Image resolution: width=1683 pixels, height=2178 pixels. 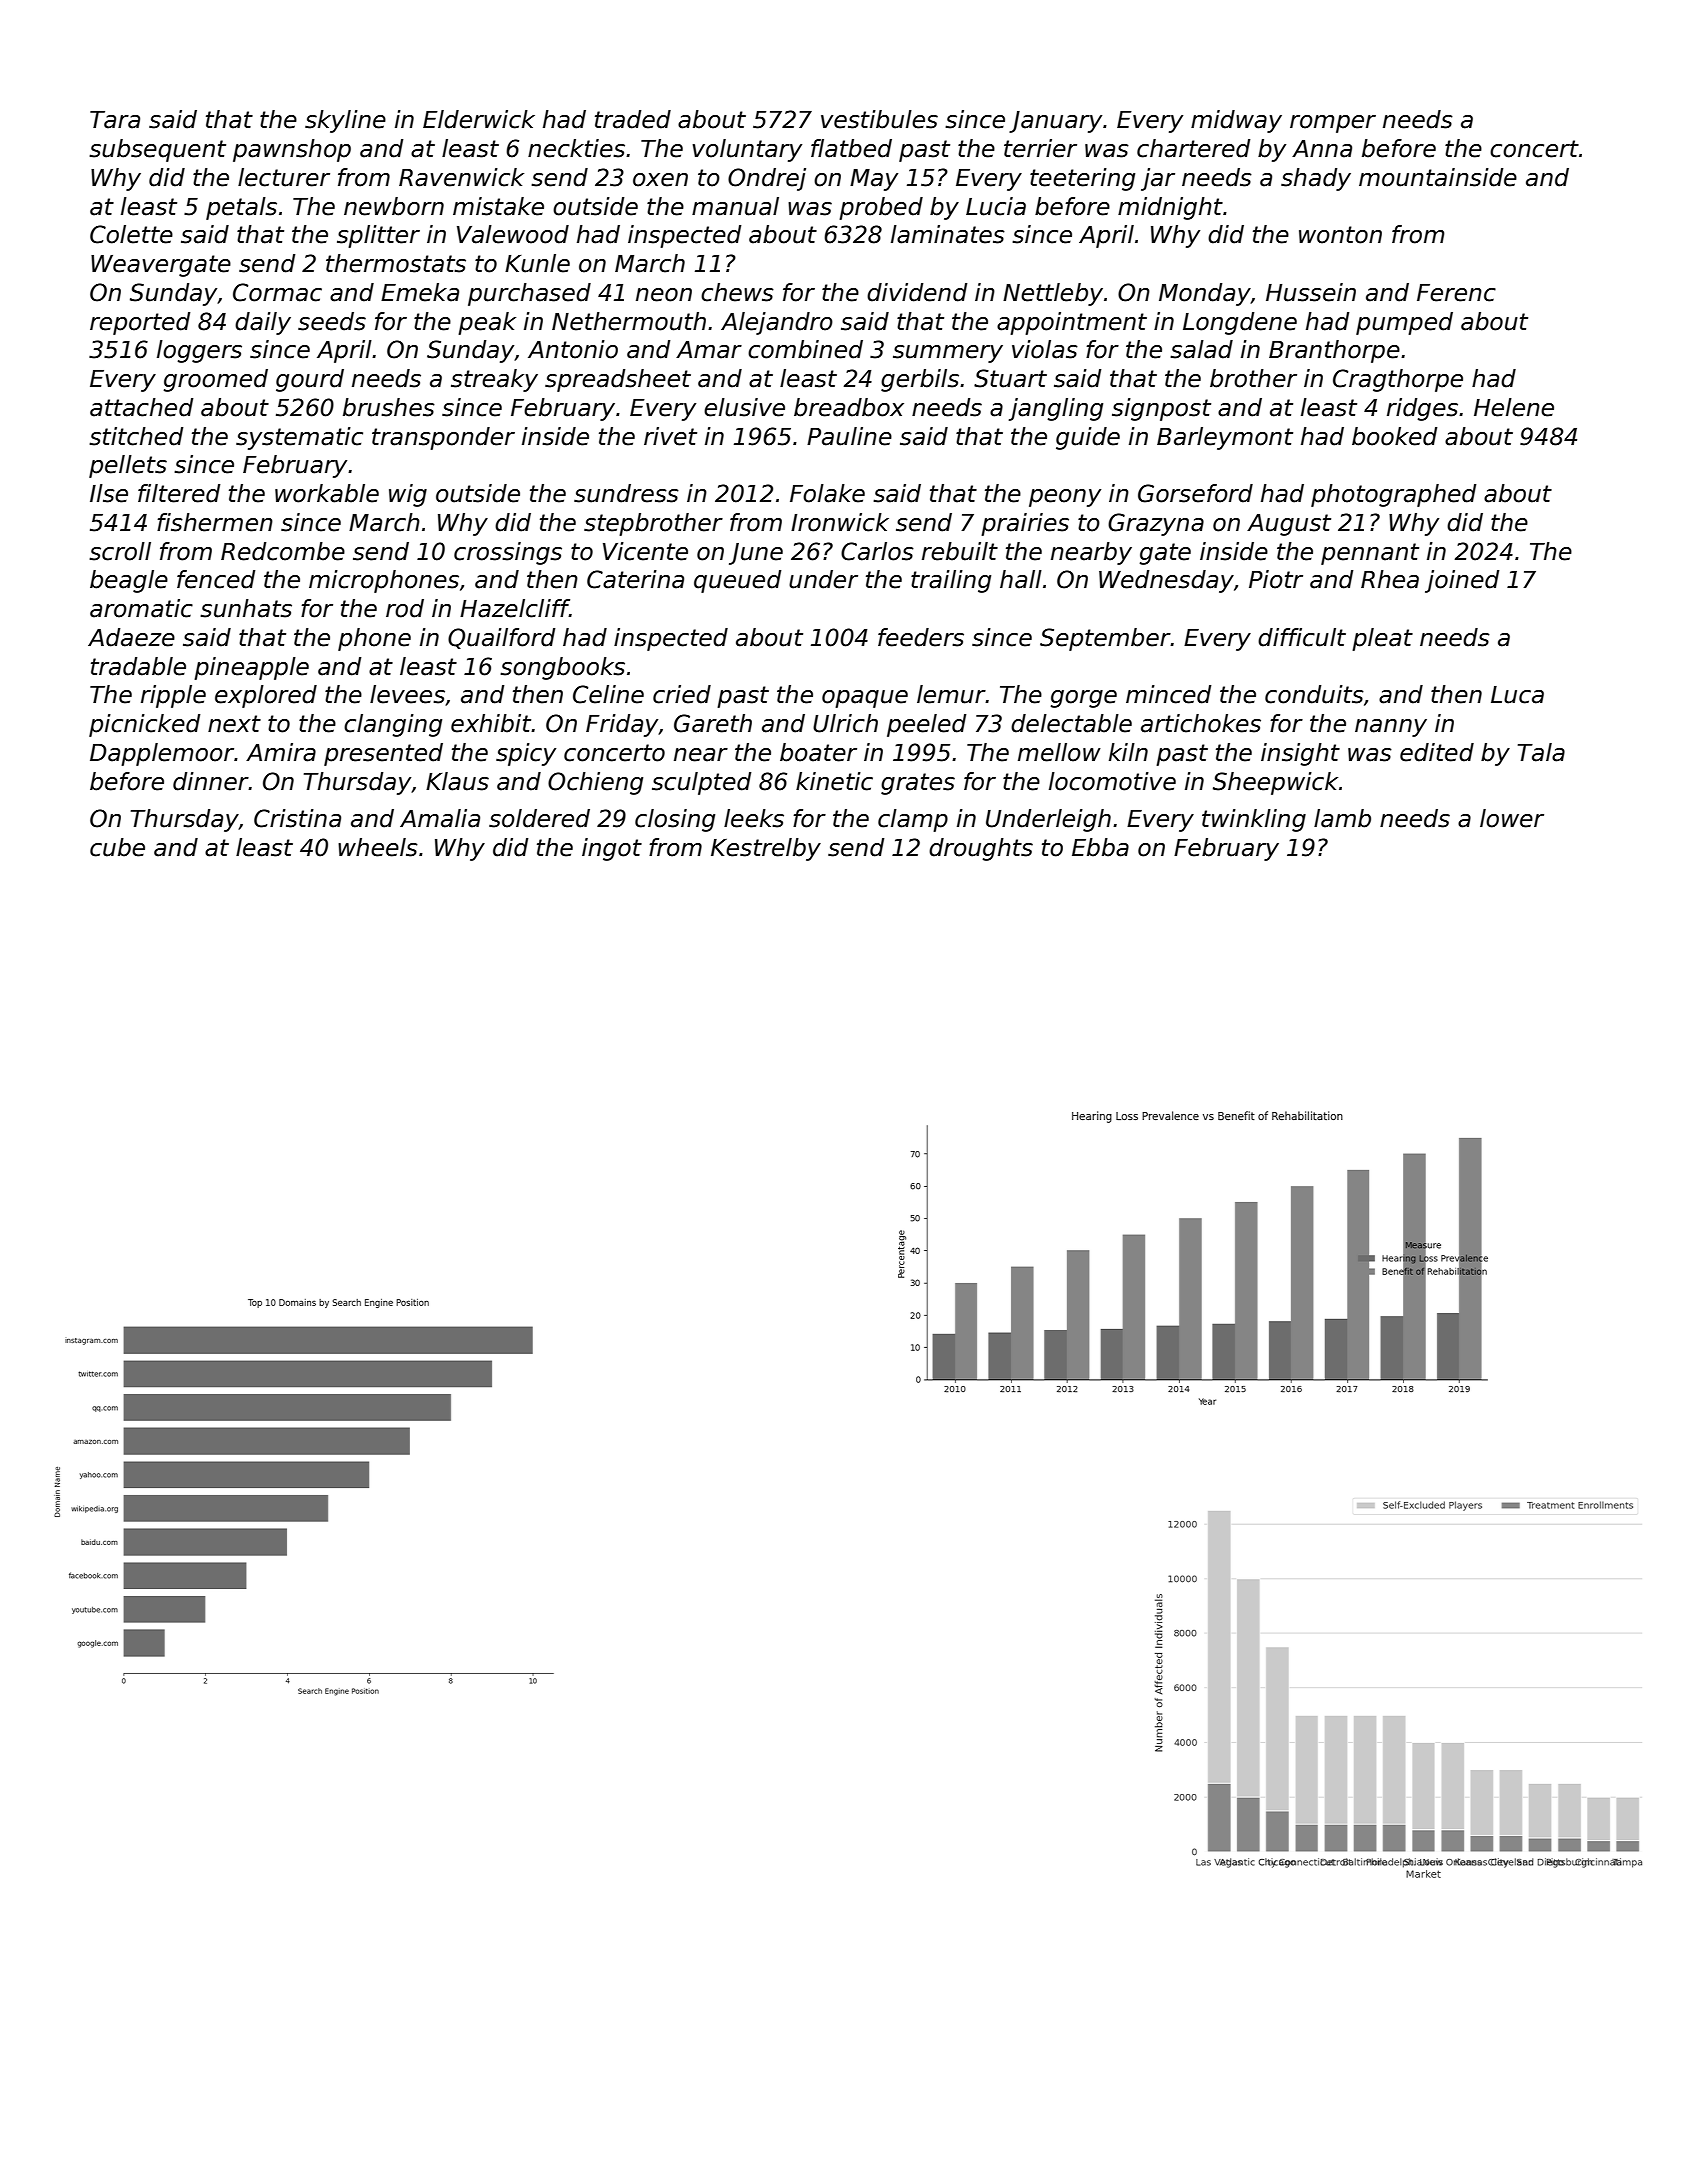 What do you see at coordinates (1071, 723) in the page?
I see `delectable` at bounding box center [1071, 723].
